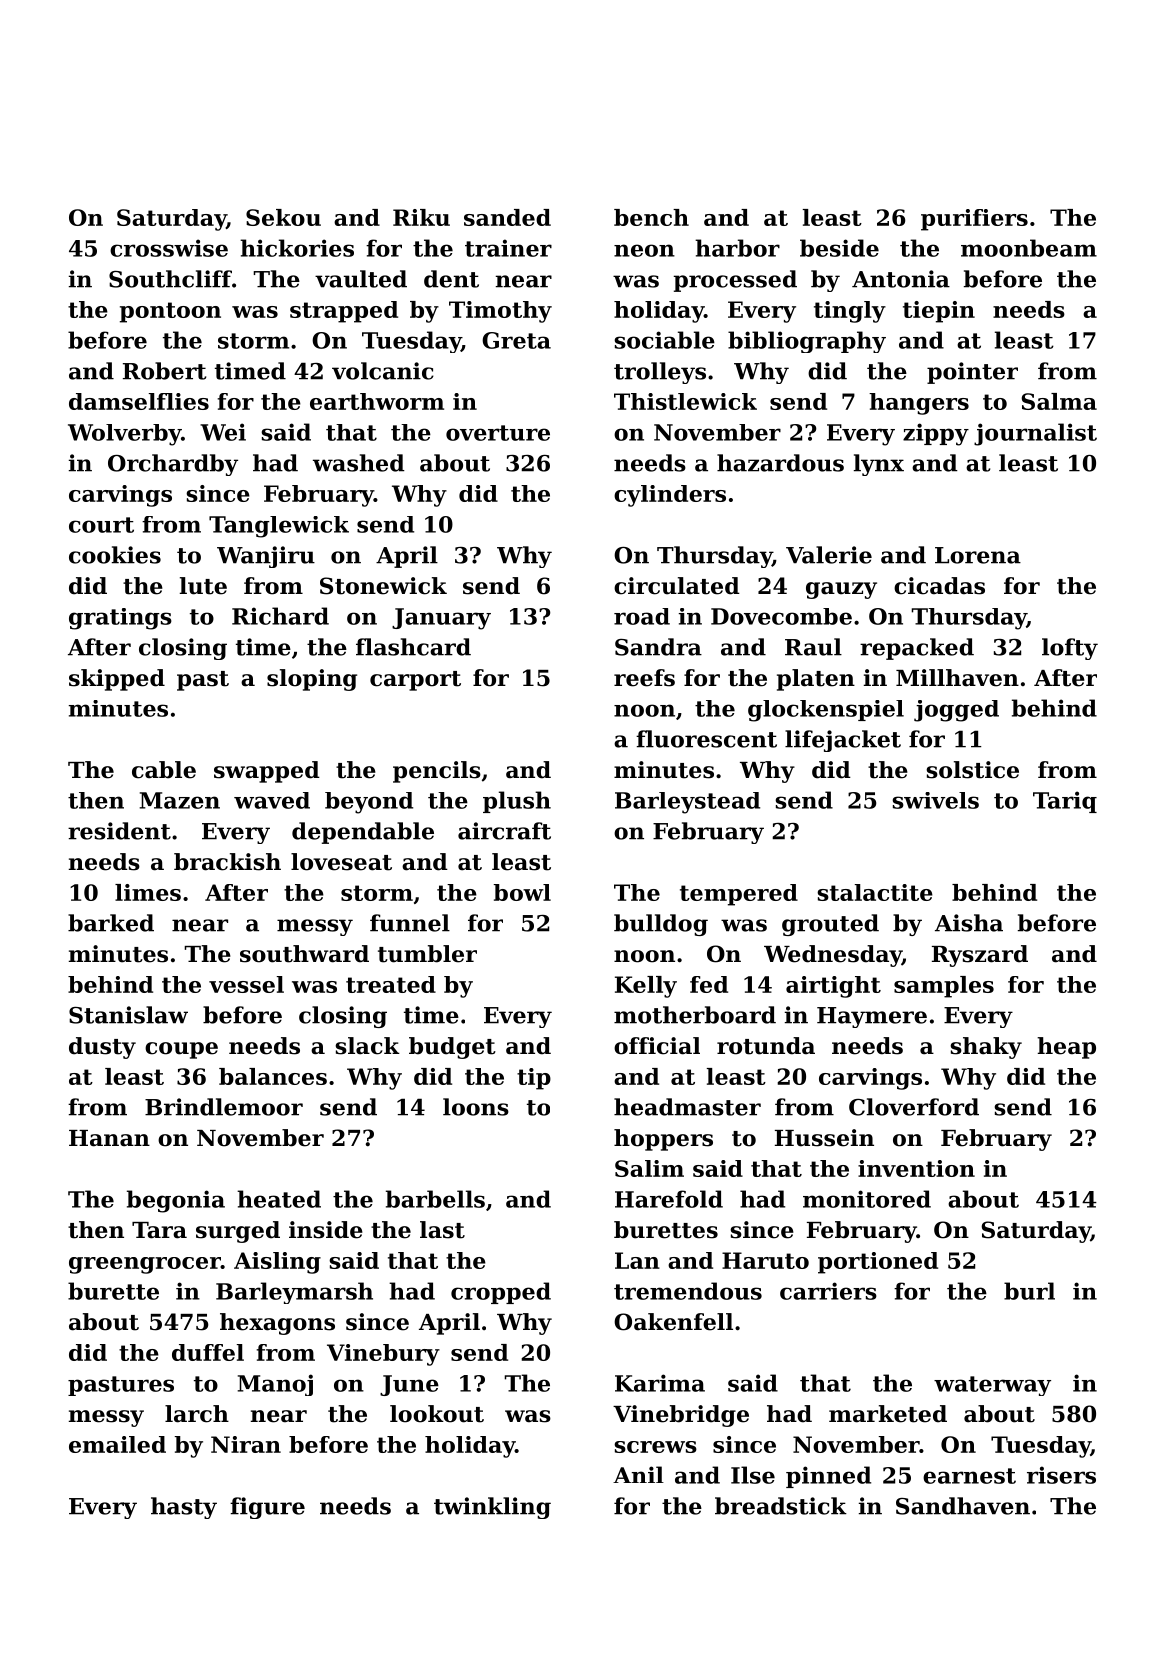 This screenshot has width=1165, height=1654. I want to click on hazardous, so click(780, 463).
